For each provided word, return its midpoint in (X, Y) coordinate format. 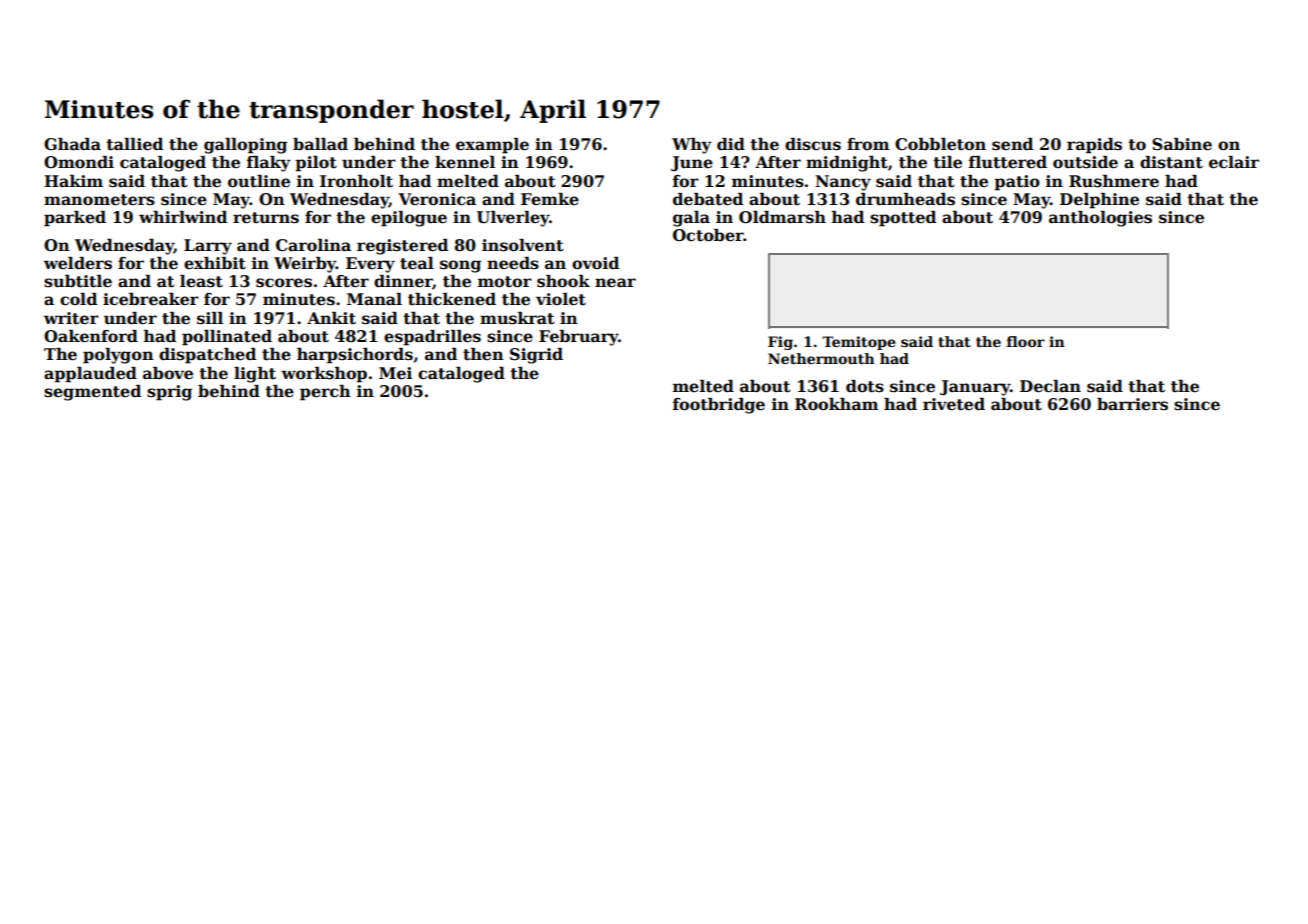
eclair (1234, 162)
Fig (780, 343)
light (255, 375)
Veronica (437, 199)
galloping (245, 146)
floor (1026, 341)
